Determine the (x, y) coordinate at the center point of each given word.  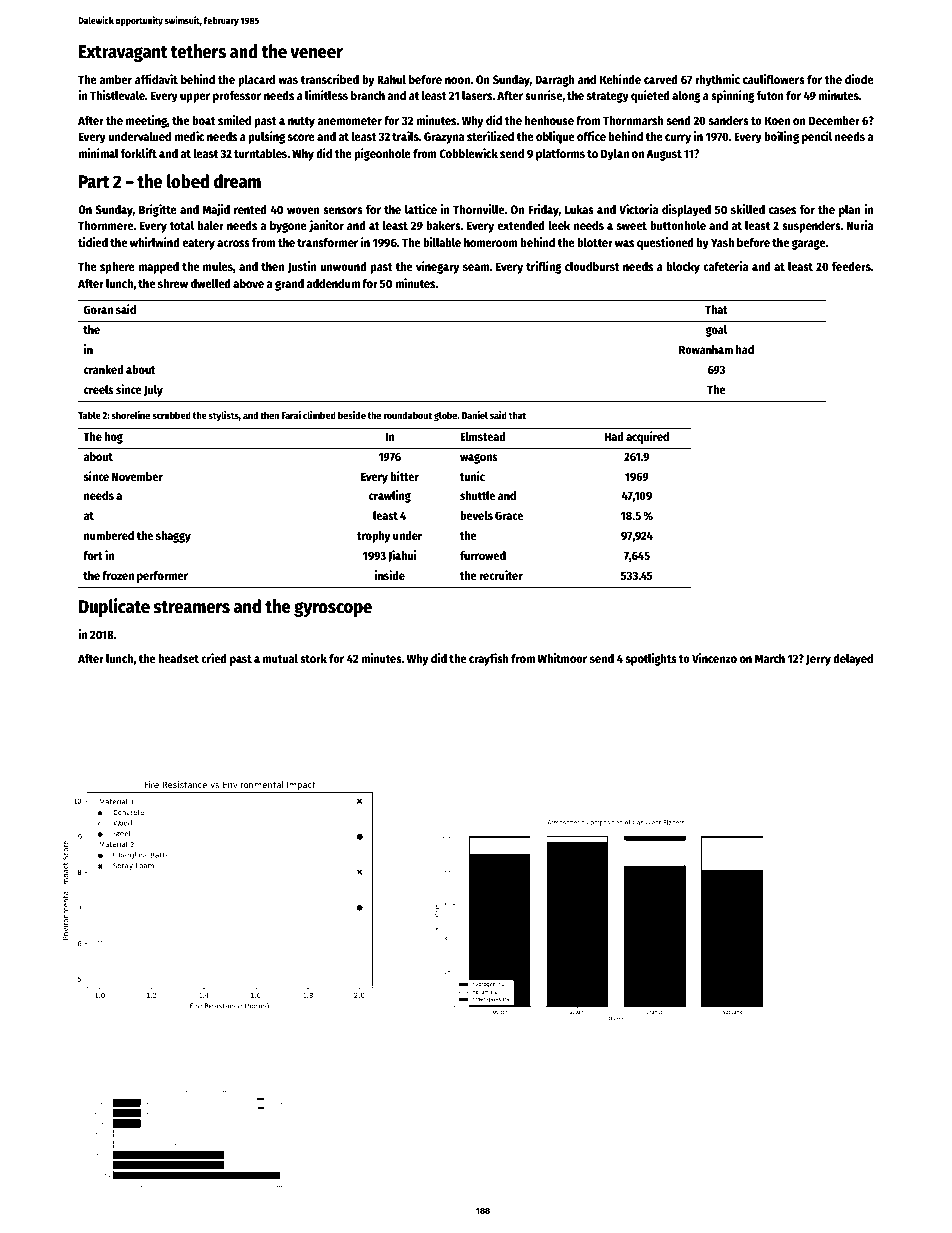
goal (716, 331)
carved (661, 79)
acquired (647, 437)
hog (114, 438)
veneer (316, 53)
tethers (198, 51)
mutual (280, 658)
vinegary (437, 267)
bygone (288, 227)
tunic (472, 476)
